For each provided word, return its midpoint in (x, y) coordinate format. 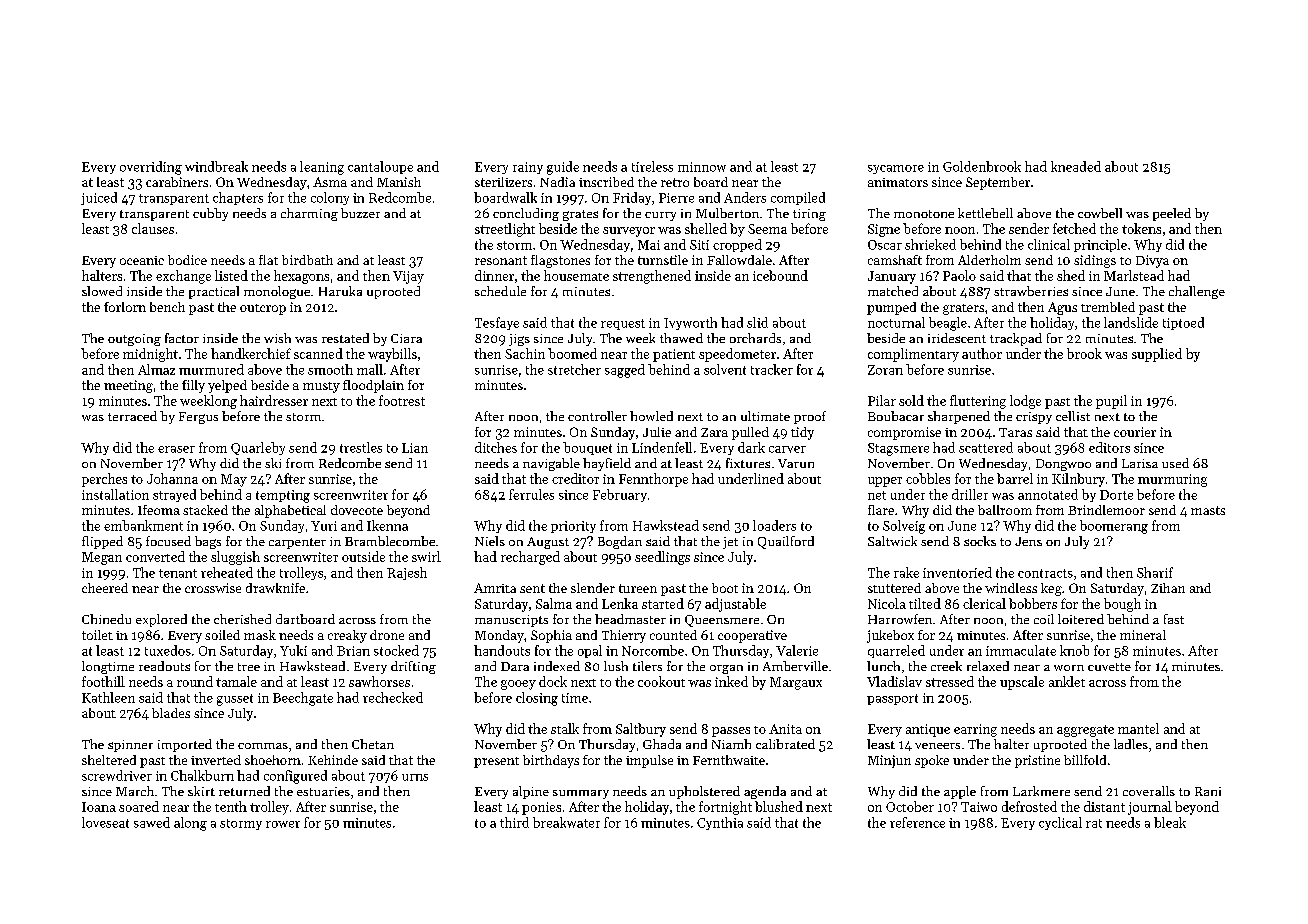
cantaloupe (380, 167)
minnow (702, 167)
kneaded (1076, 166)
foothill (103, 681)
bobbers (1033, 603)
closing (537, 699)
